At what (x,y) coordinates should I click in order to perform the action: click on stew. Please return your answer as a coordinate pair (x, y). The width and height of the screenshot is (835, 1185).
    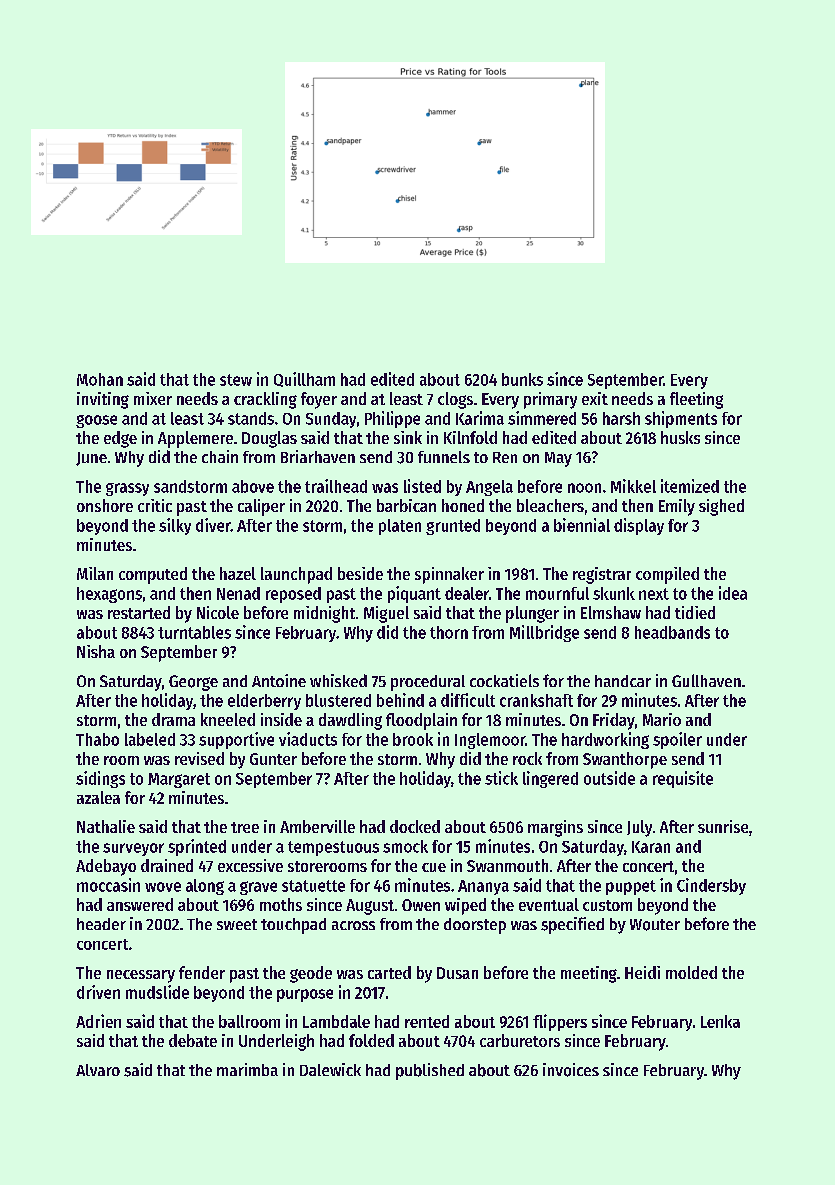
    Looking at the image, I should click on (236, 380).
